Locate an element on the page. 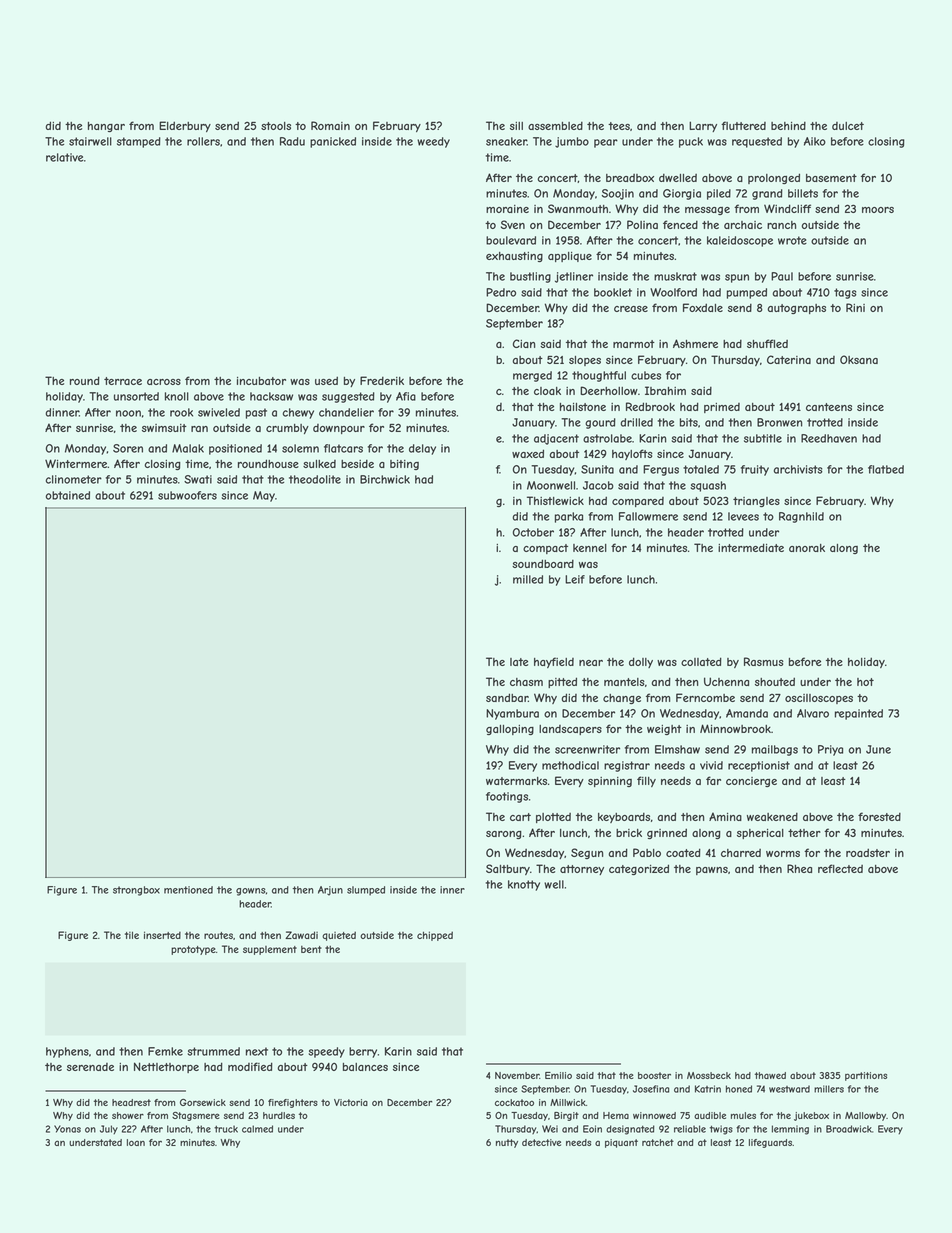 The width and height of the image is (952, 1233). hangar is located at coordinates (106, 127).
